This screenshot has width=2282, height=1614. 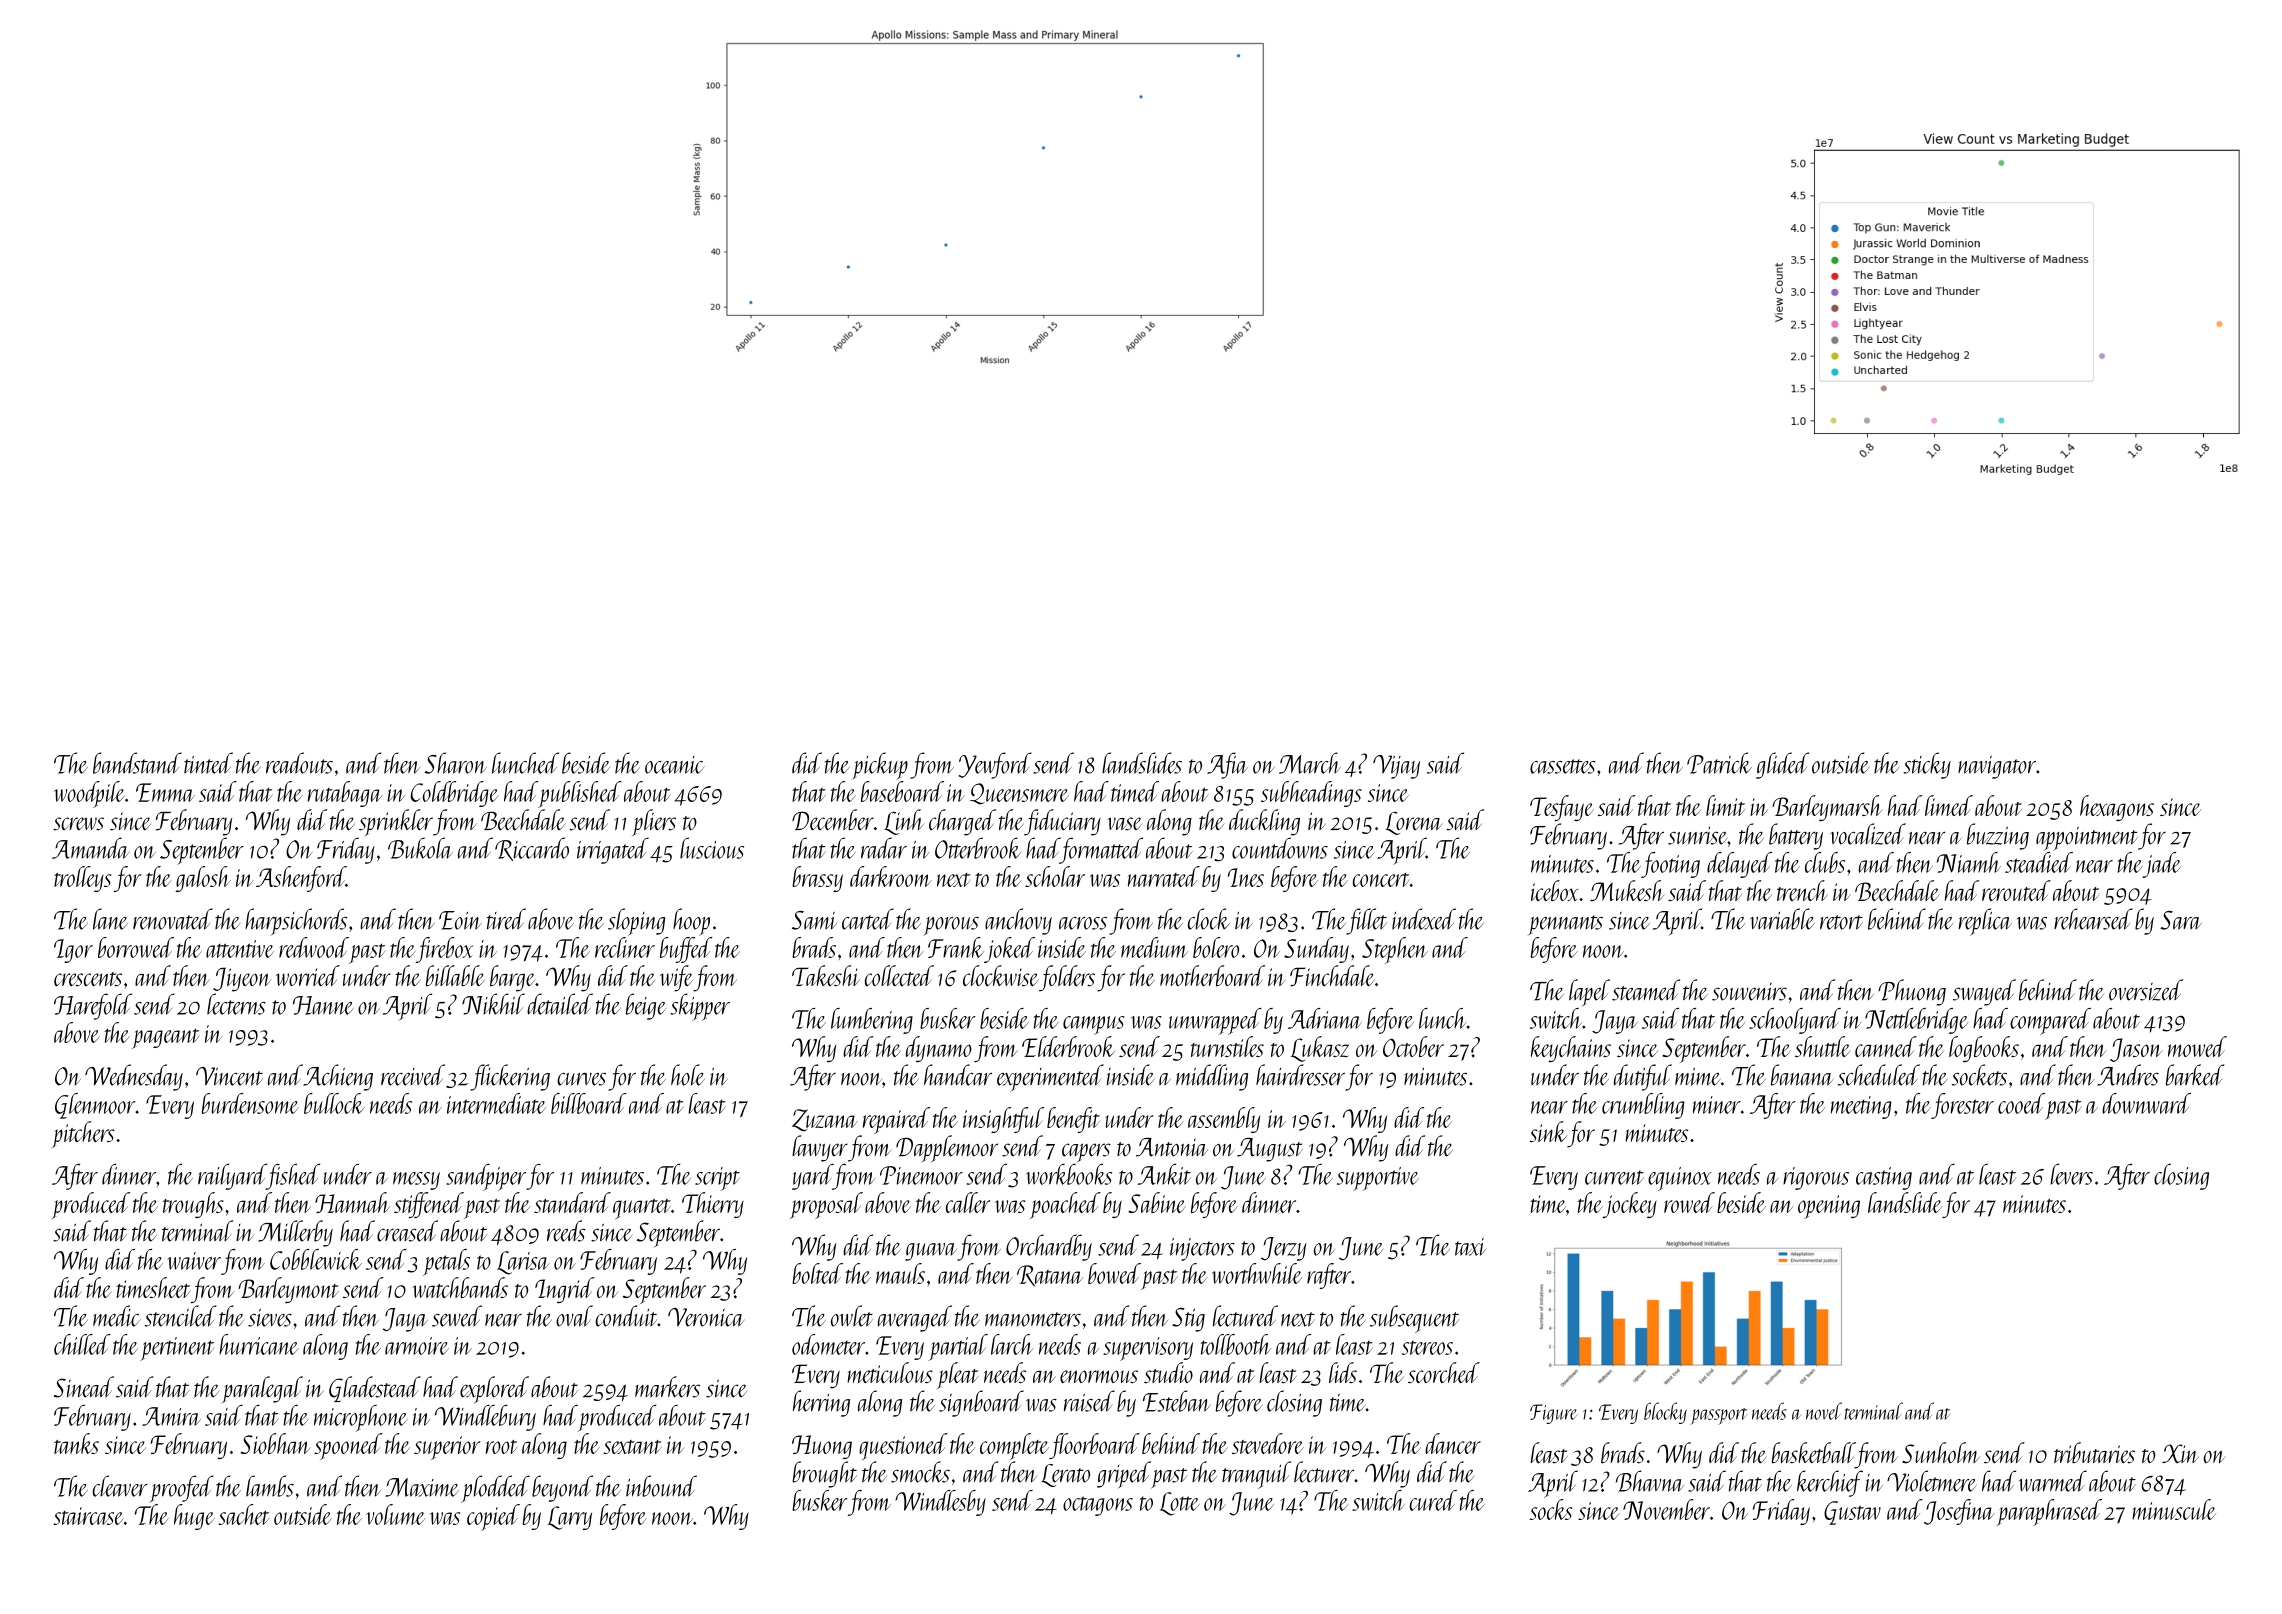 I want to click on navigator, so click(x=1997, y=767).
